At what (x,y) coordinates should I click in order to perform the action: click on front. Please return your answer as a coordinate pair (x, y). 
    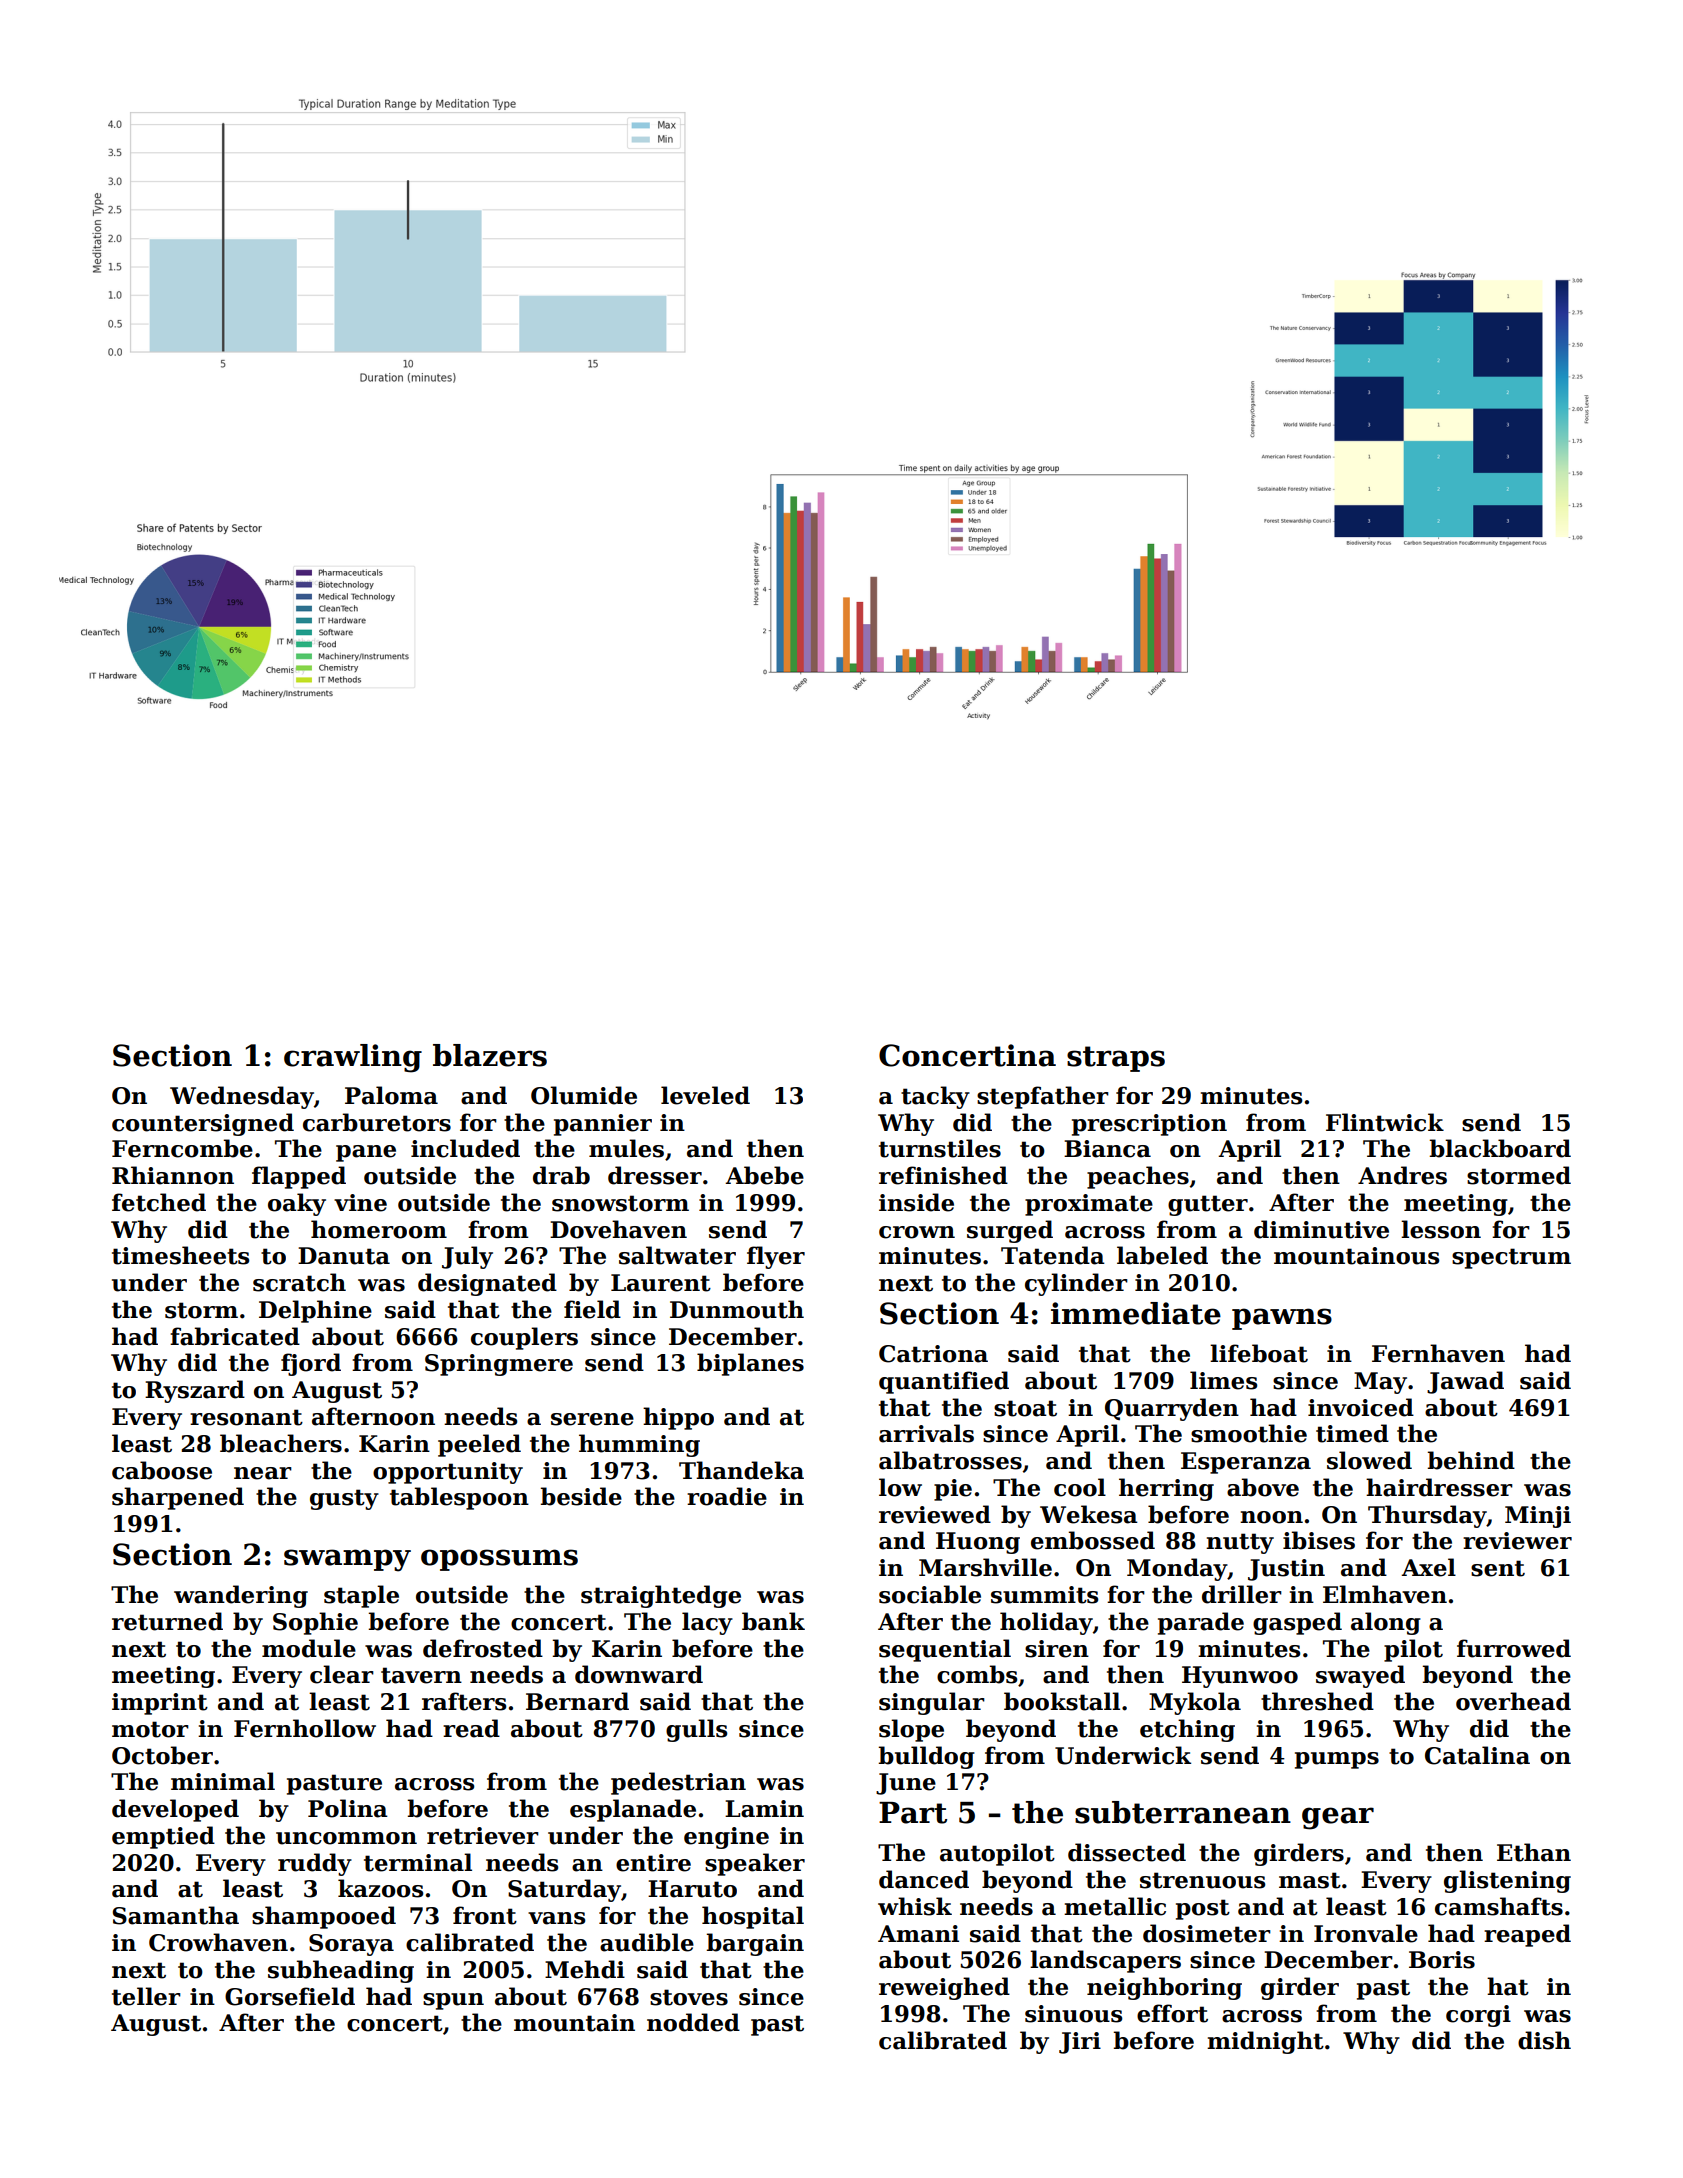
    Looking at the image, I should click on (485, 1915).
